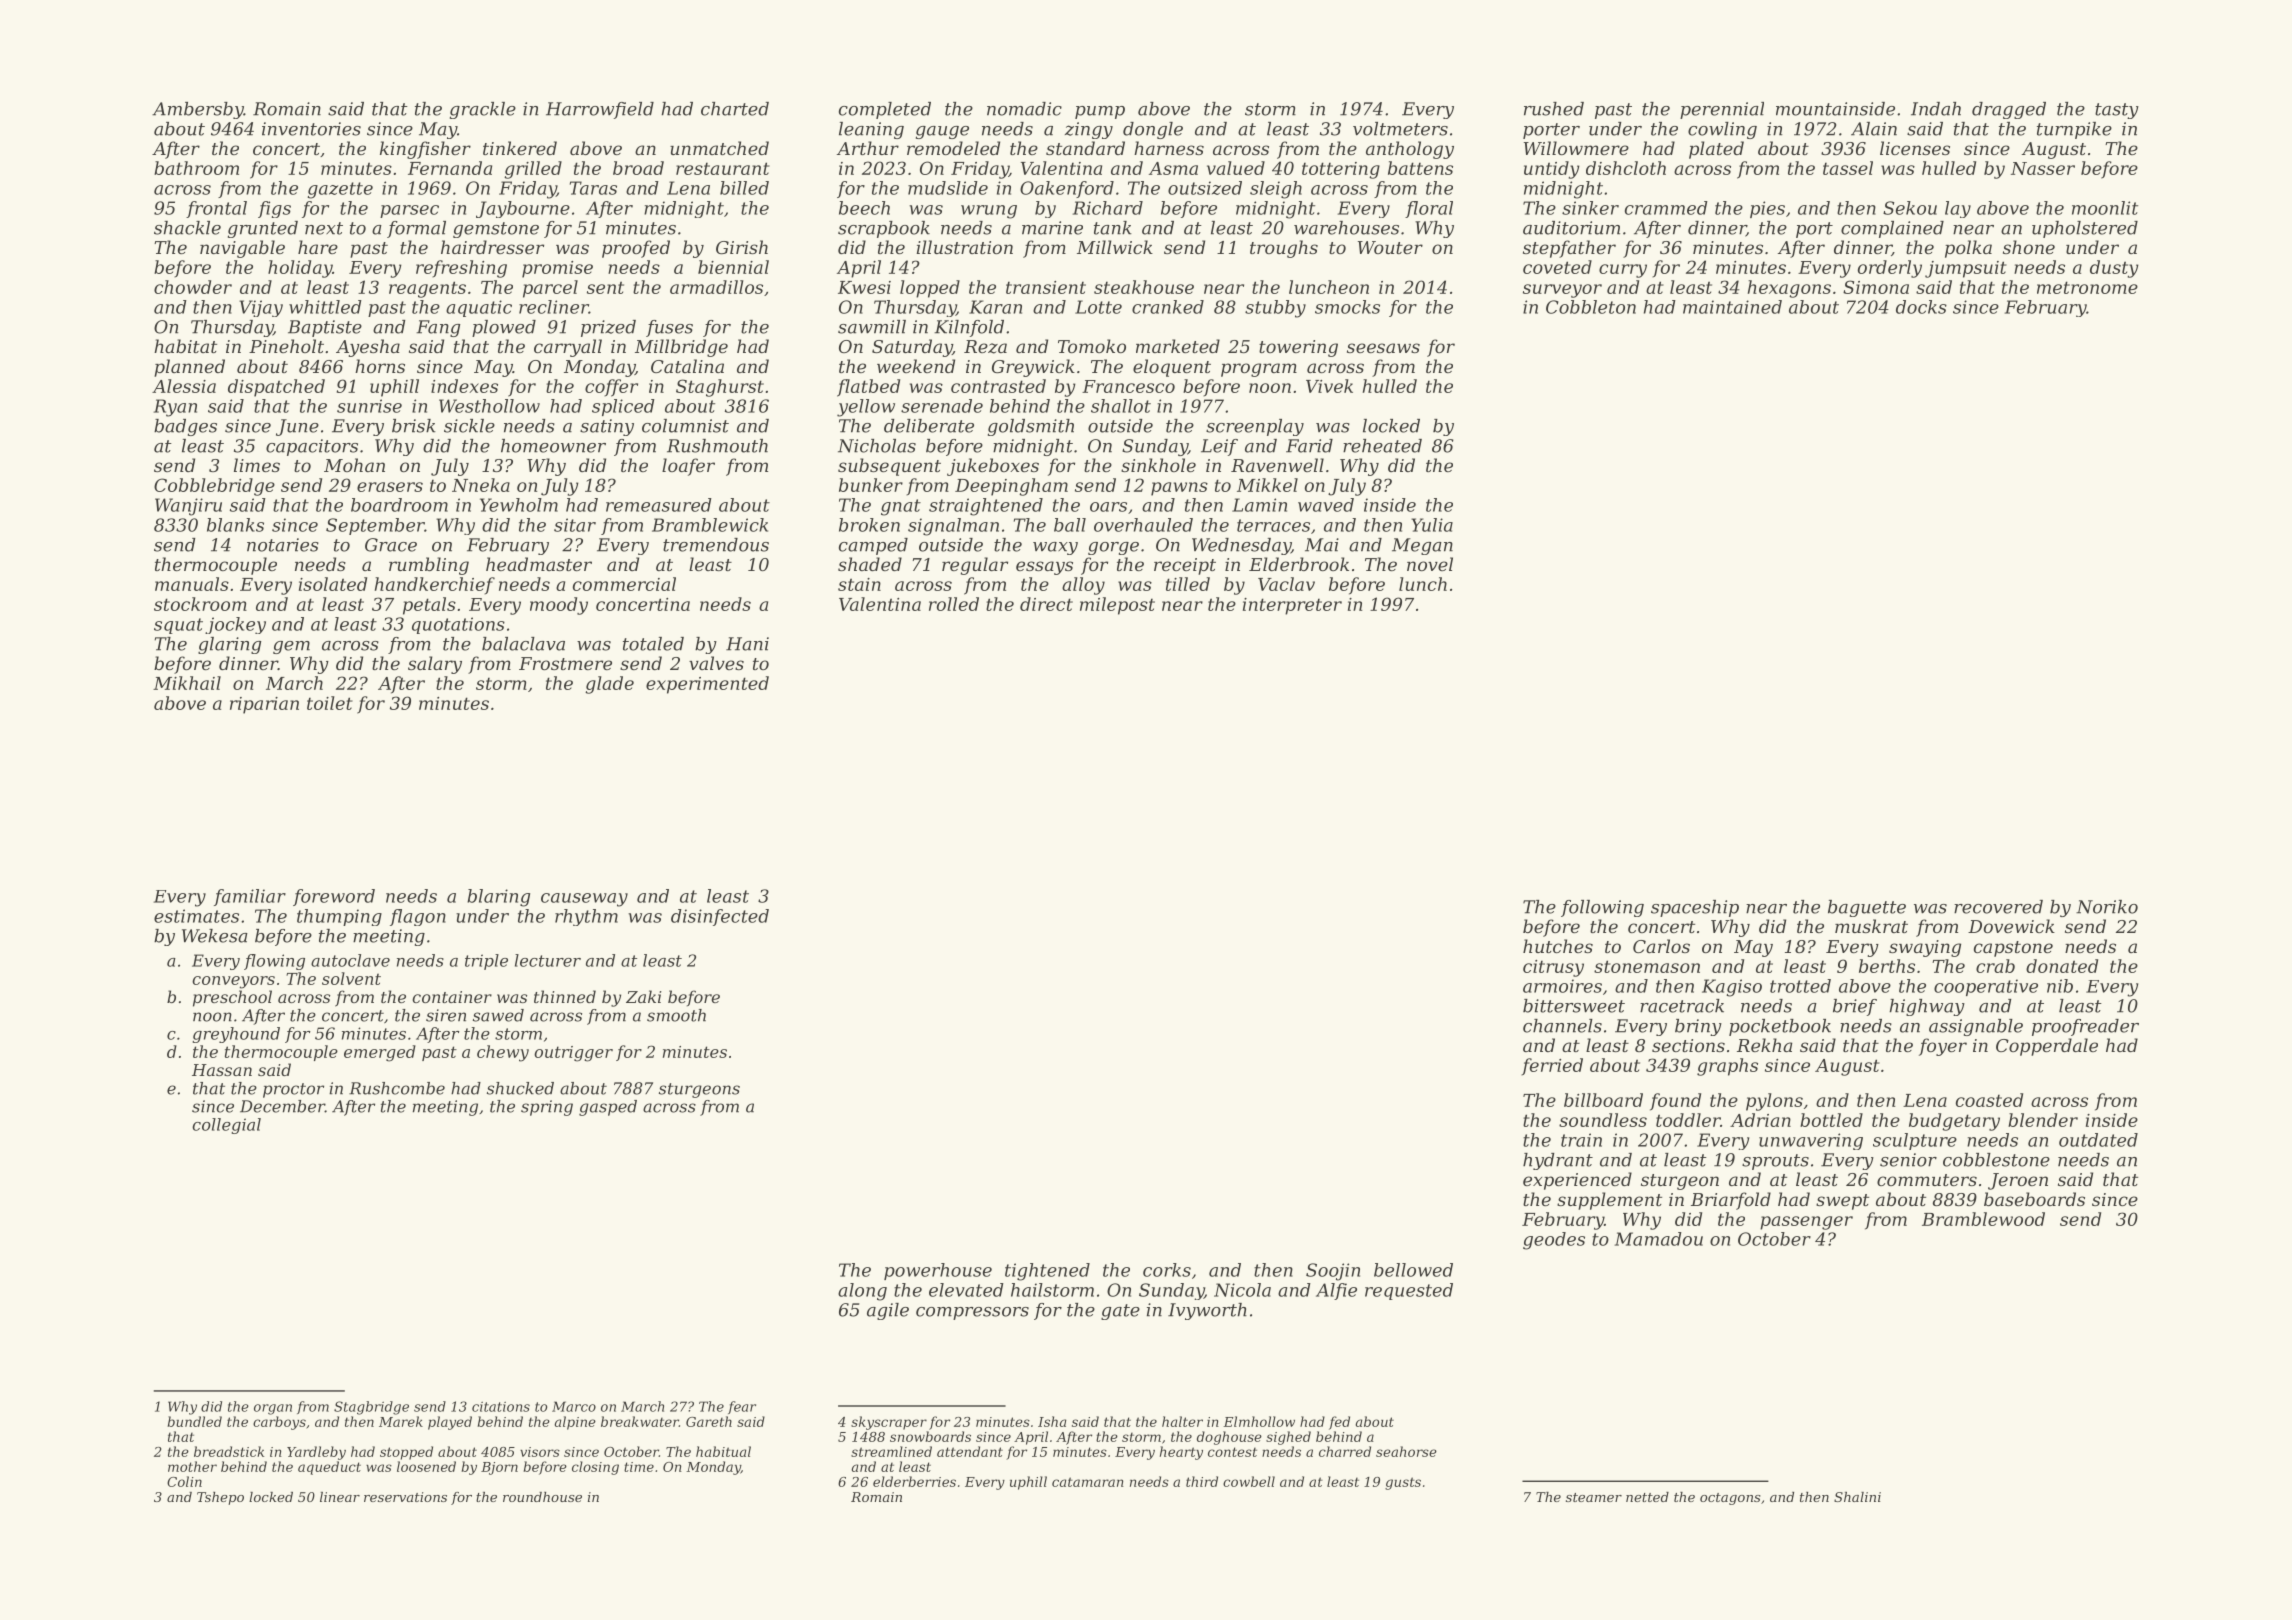  What do you see at coordinates (1921, 307) in the page?
I see `docks` at bounding box center [1921, 307].
